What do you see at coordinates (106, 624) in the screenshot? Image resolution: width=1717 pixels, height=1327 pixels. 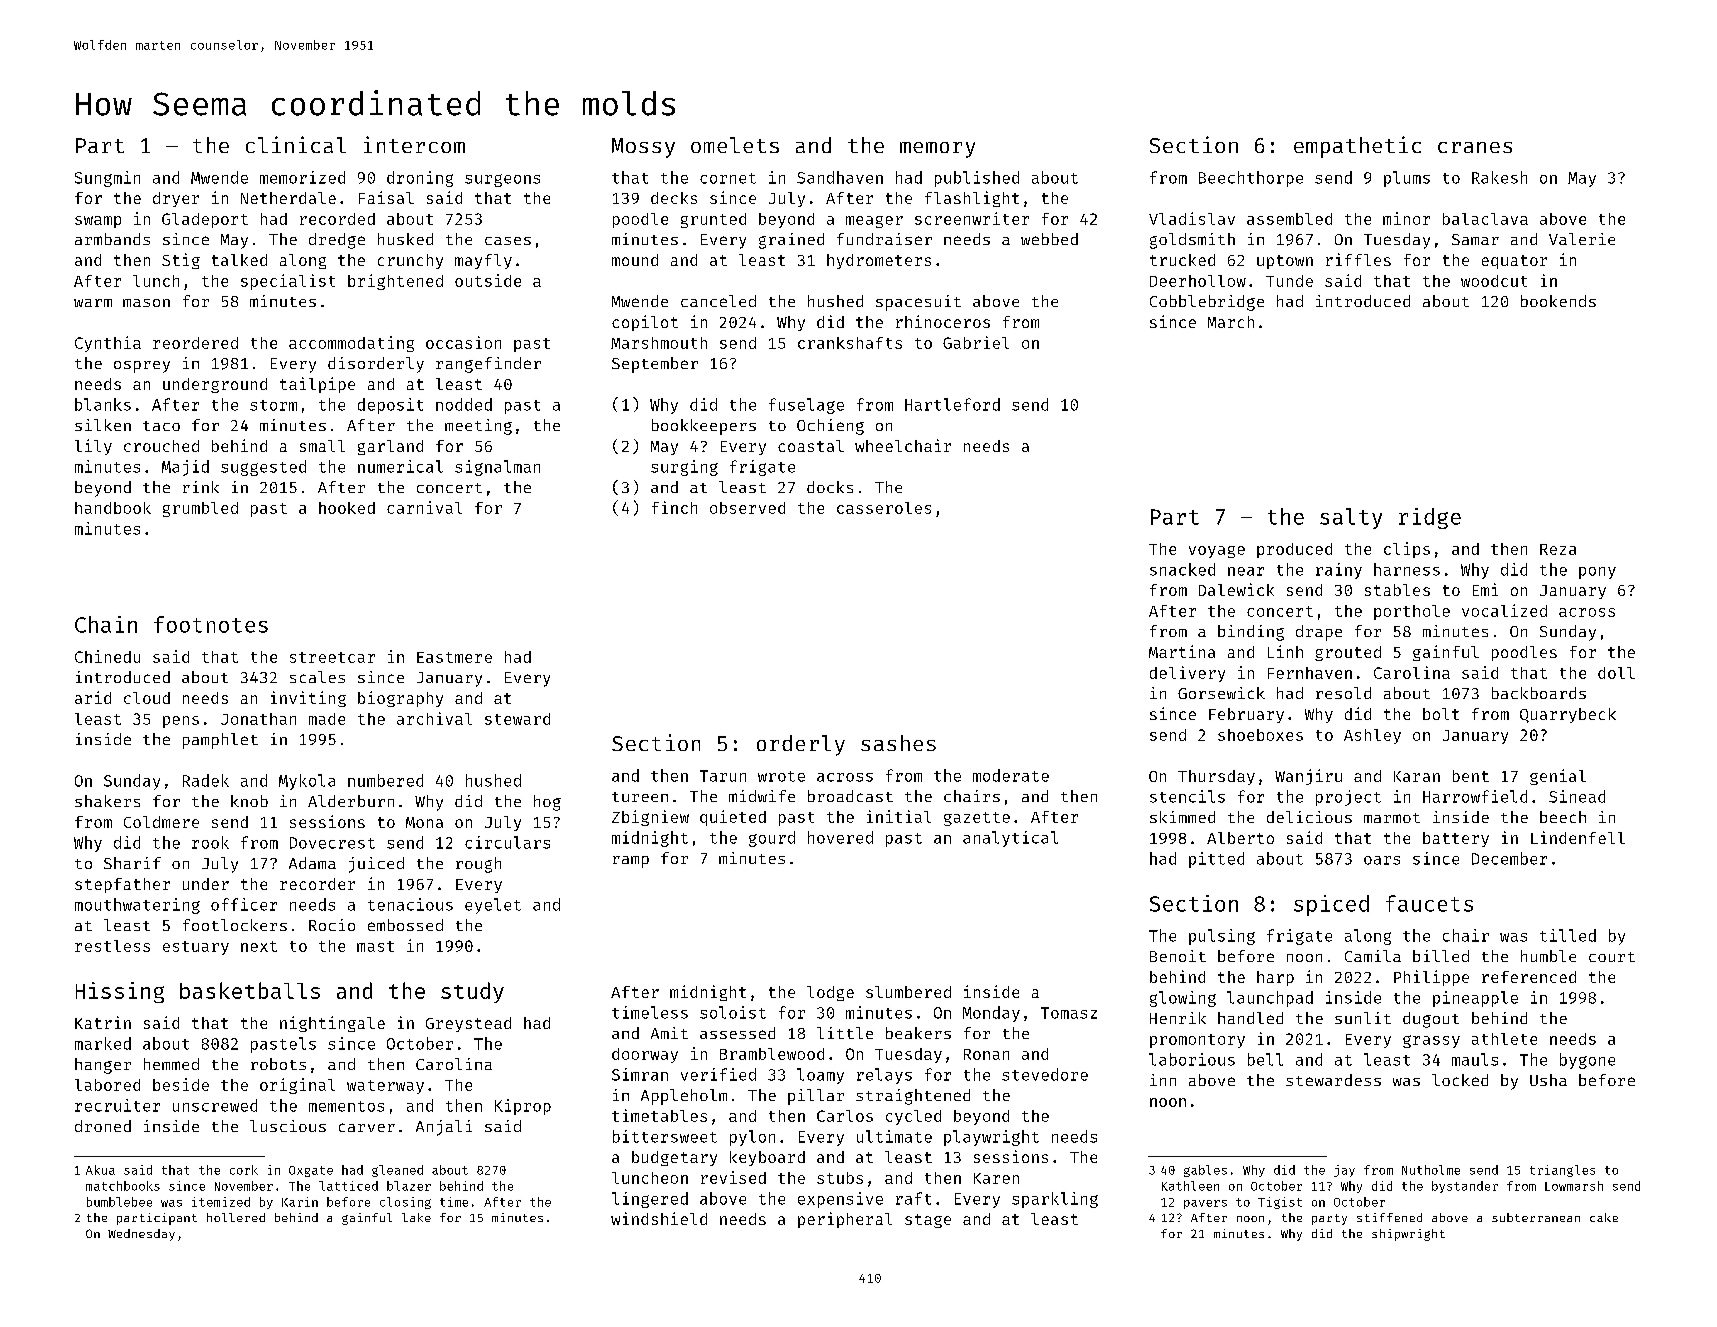 I see `Chain` at bounding box center [106, 624].
